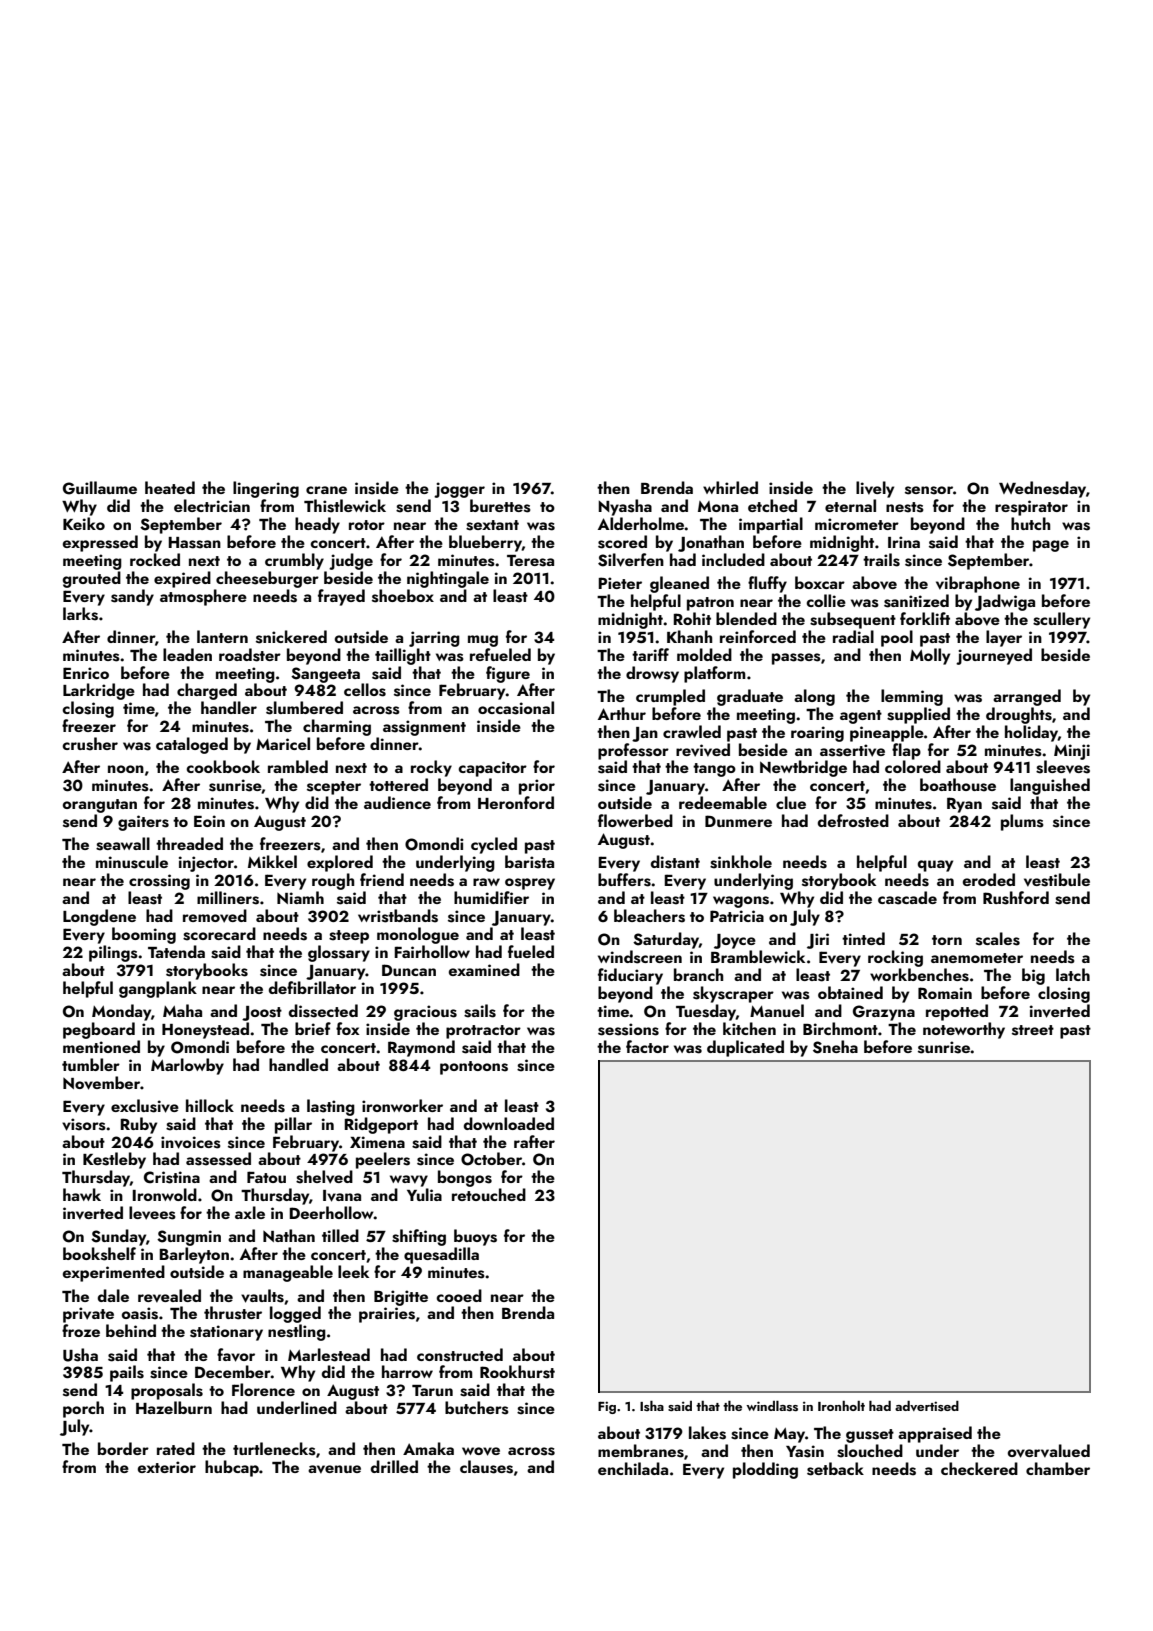 This document has height=1631, width=1153. What do you see at coordinates (187, 654) in the document?
I see `leaden` at bounding box center [187, 654].
